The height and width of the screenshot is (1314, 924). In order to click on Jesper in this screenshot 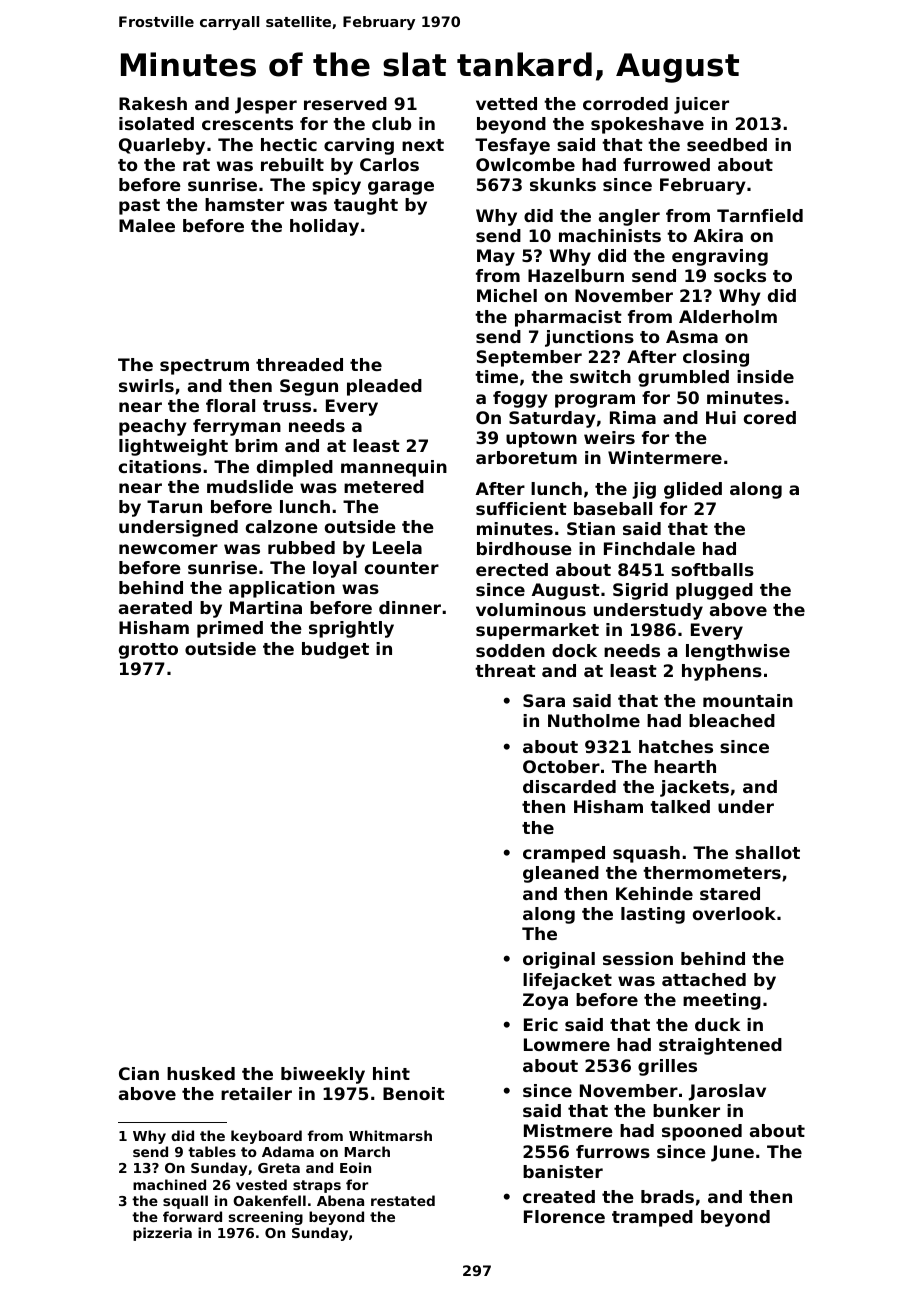, I will do `click(266, 105)`.
